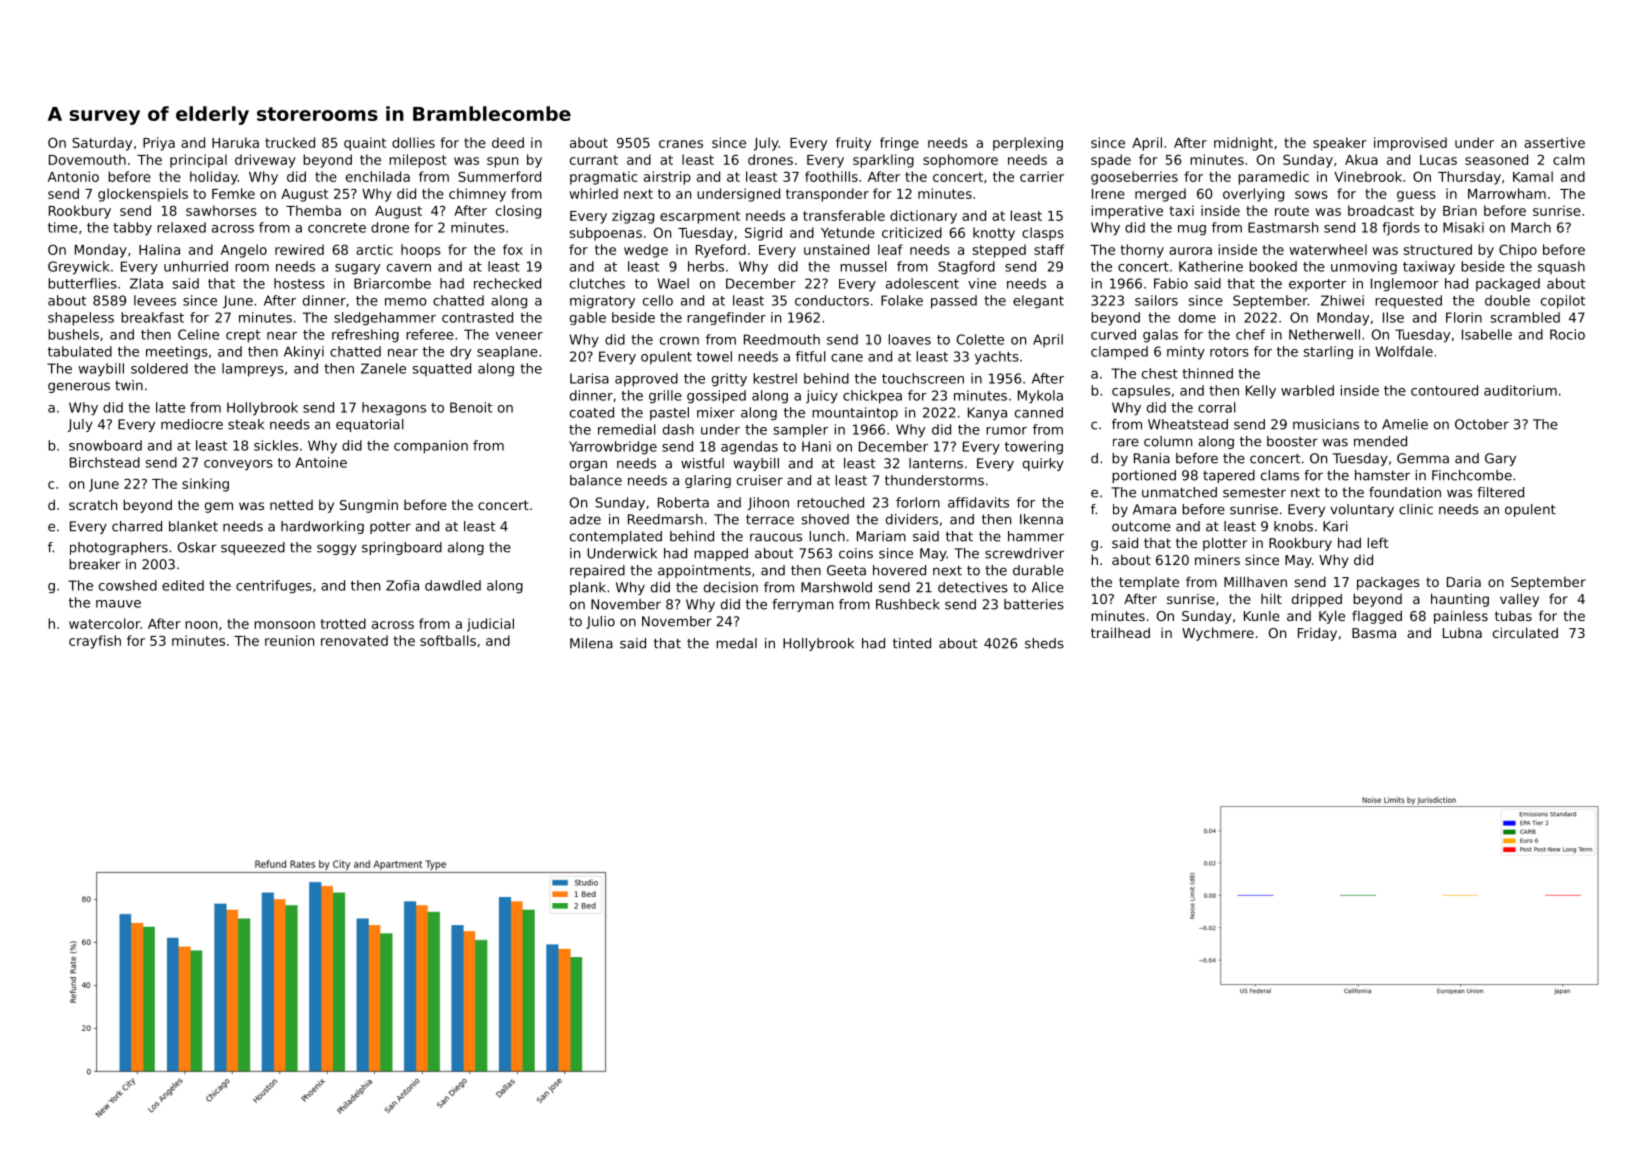 The image size is (1633, 1154). What do you see at coordinates (1405, 424) in the page?
I see `Amelie` at bounding box center [1405, 424].
